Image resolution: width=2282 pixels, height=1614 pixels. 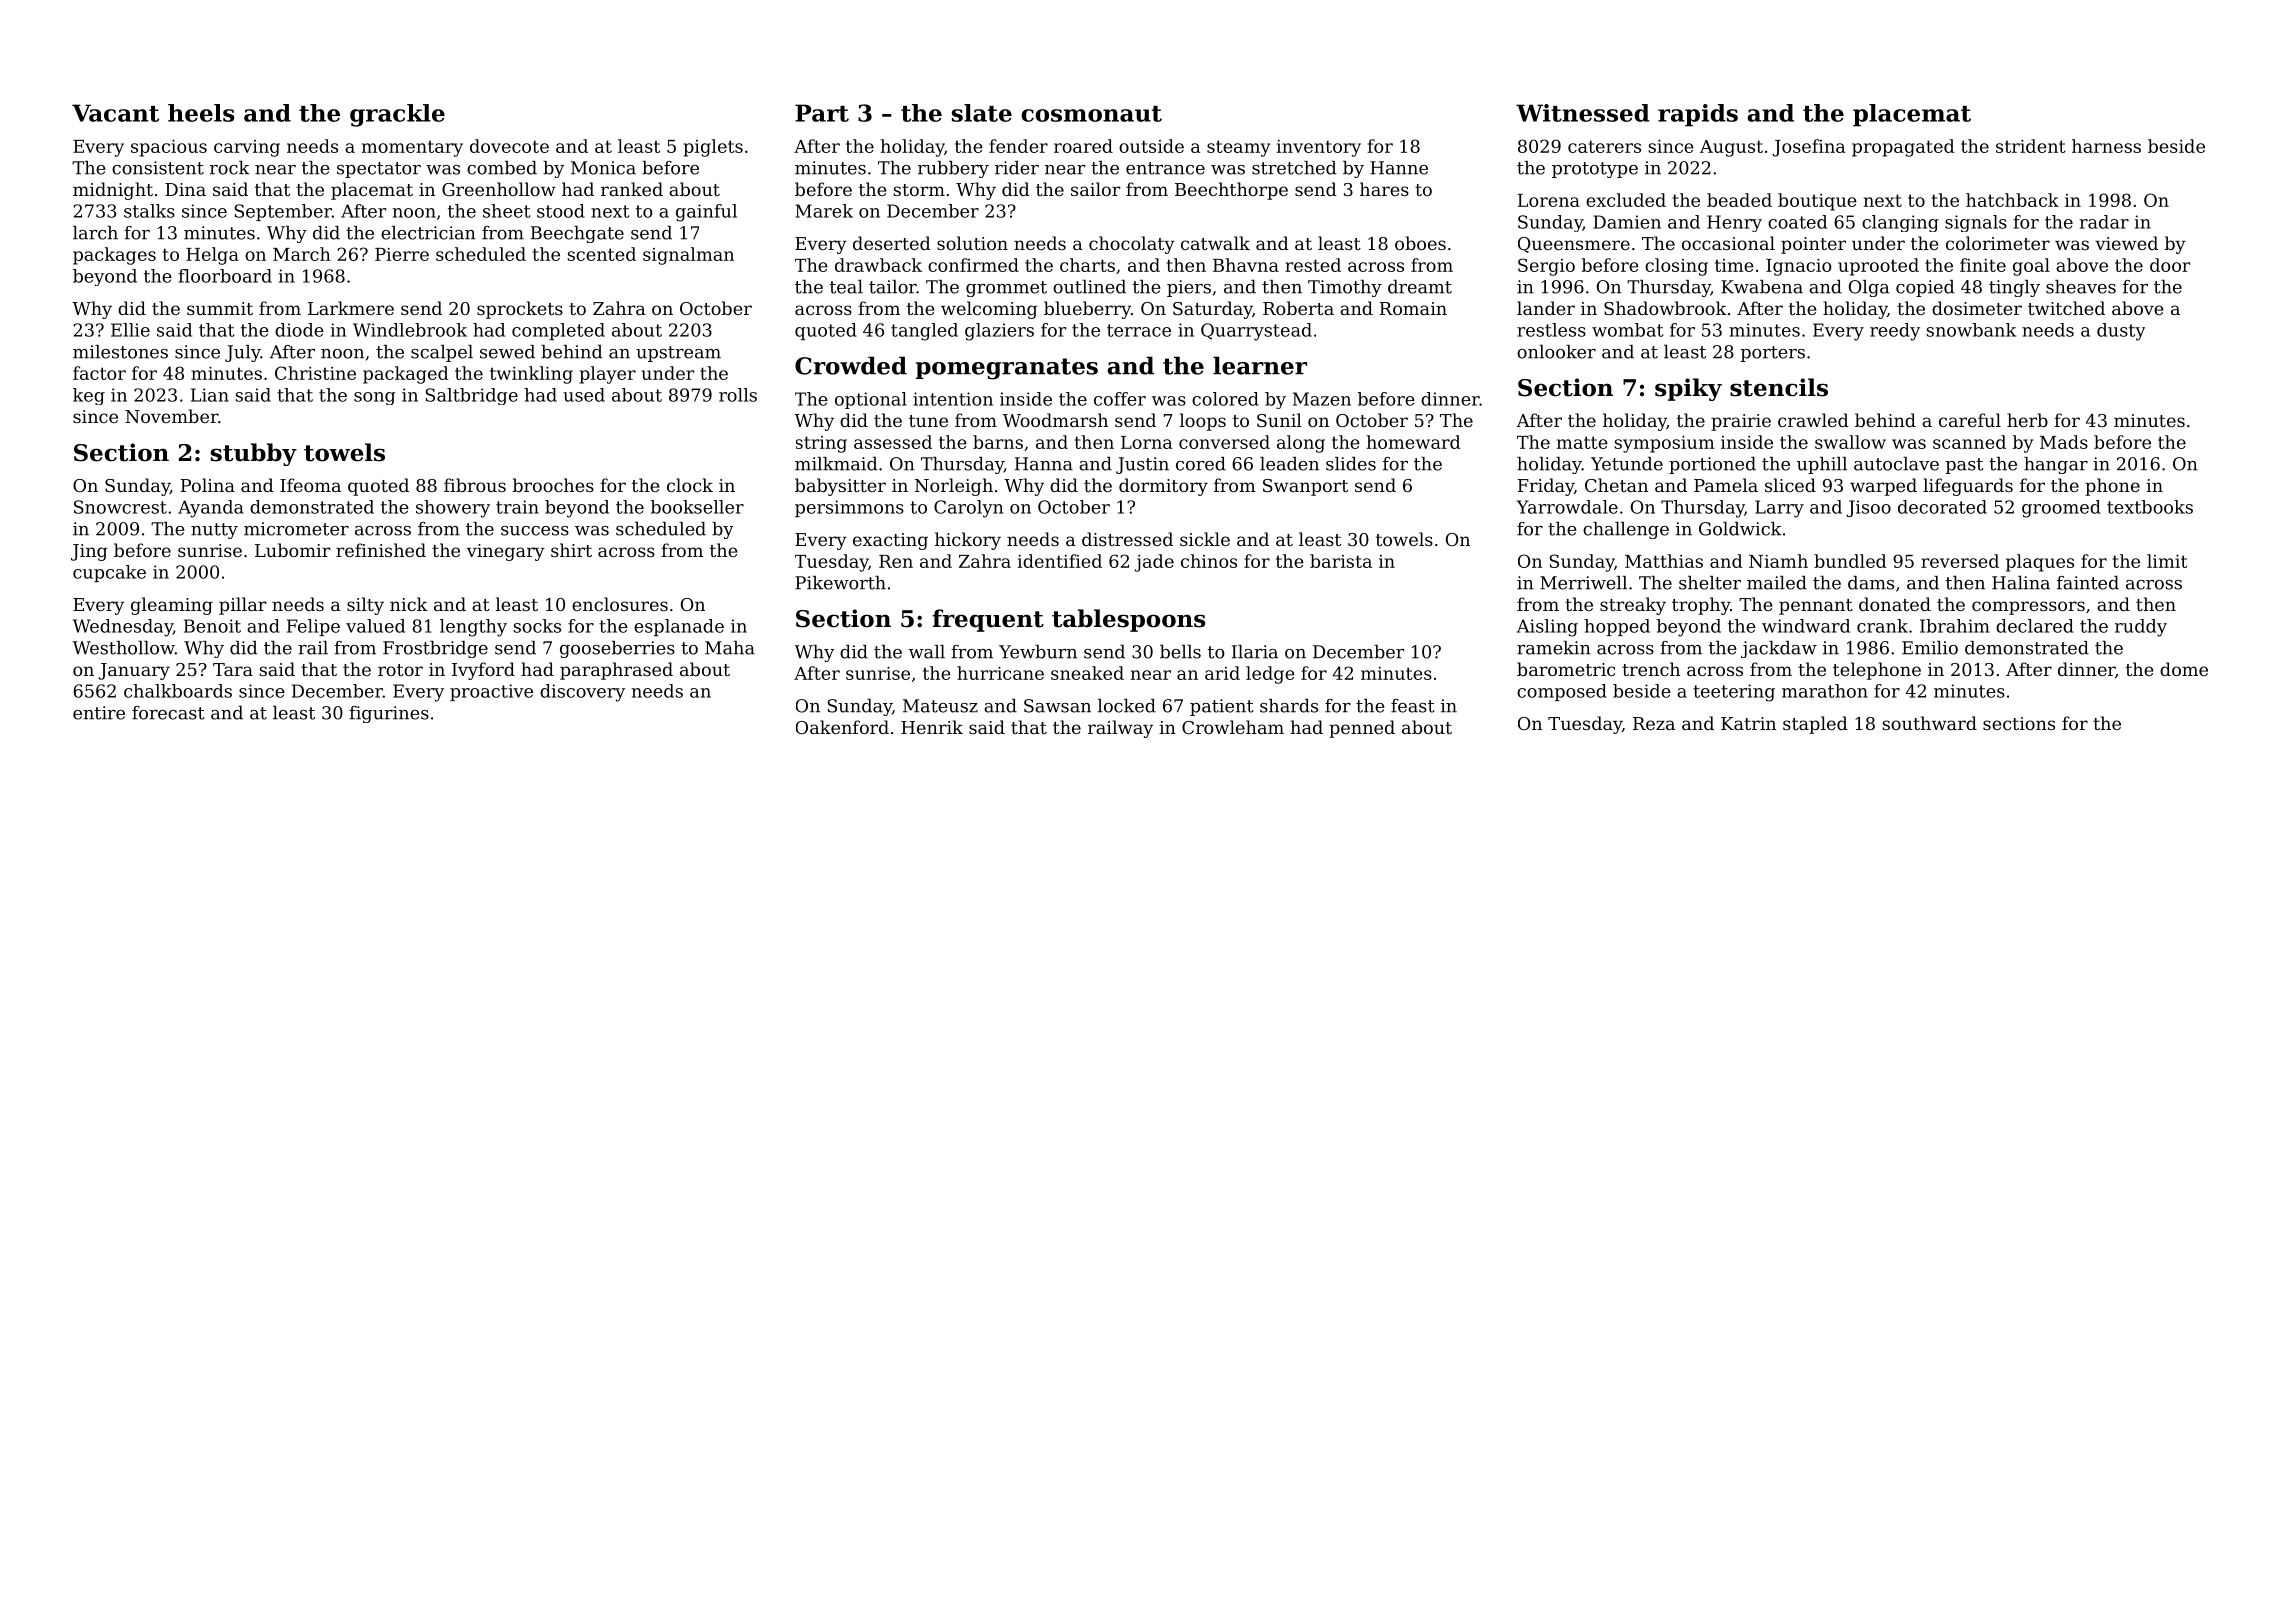 What do you see at coordinates (1091, 114) in the page?
I see `cosmonaut` at bounding box center [1091, 114].
